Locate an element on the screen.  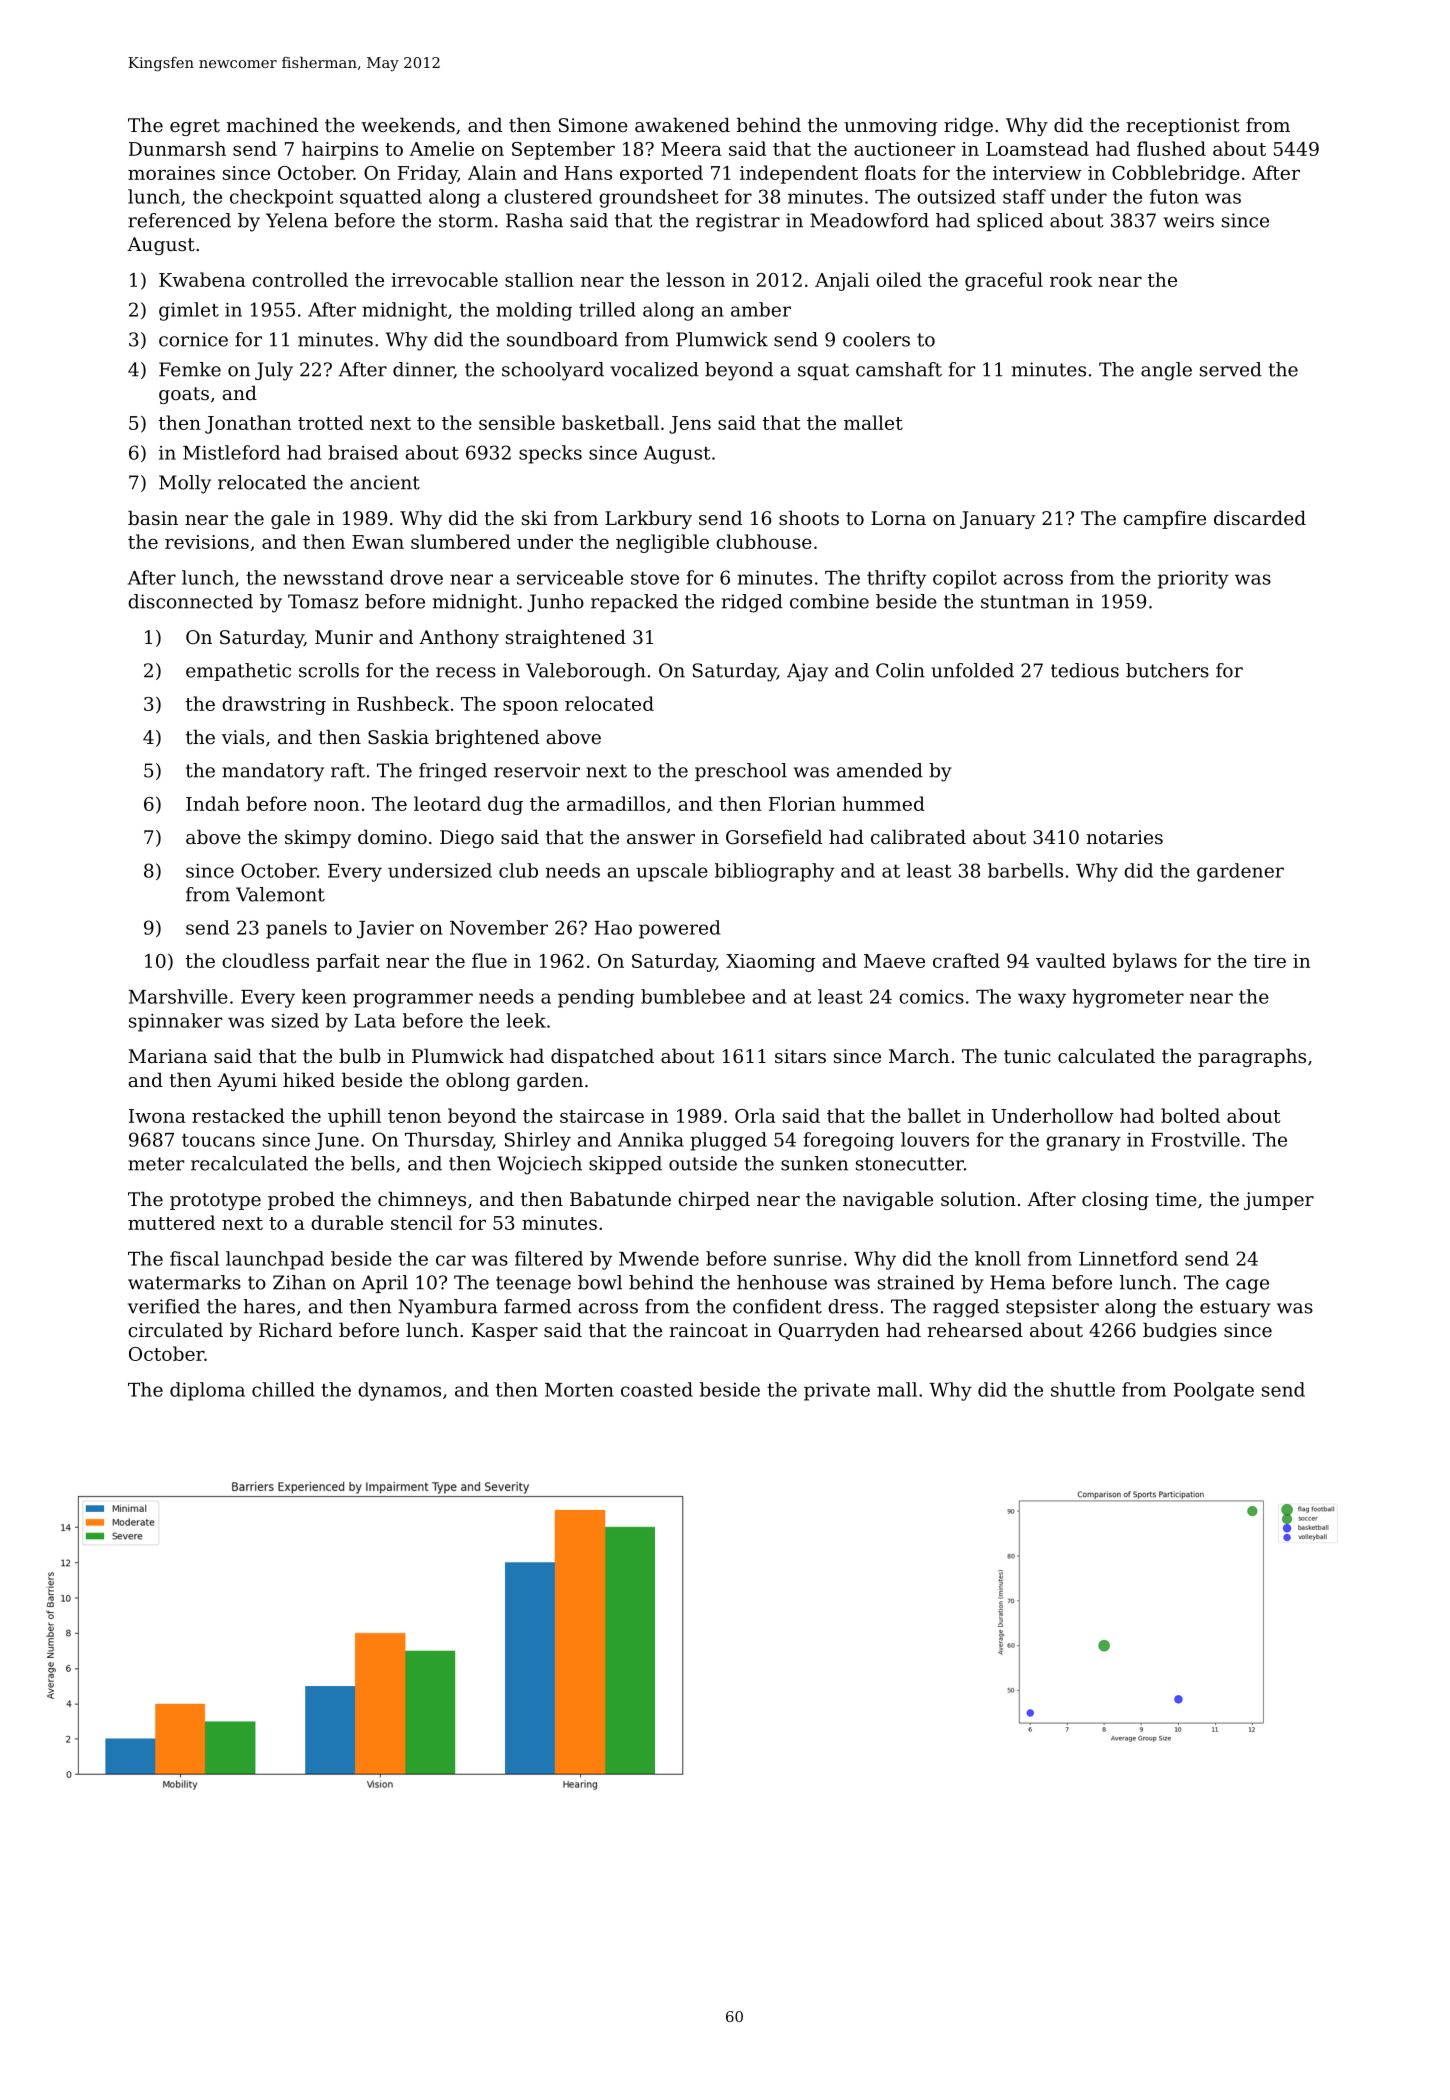
disconnected is located at coordinates (190, 601).
